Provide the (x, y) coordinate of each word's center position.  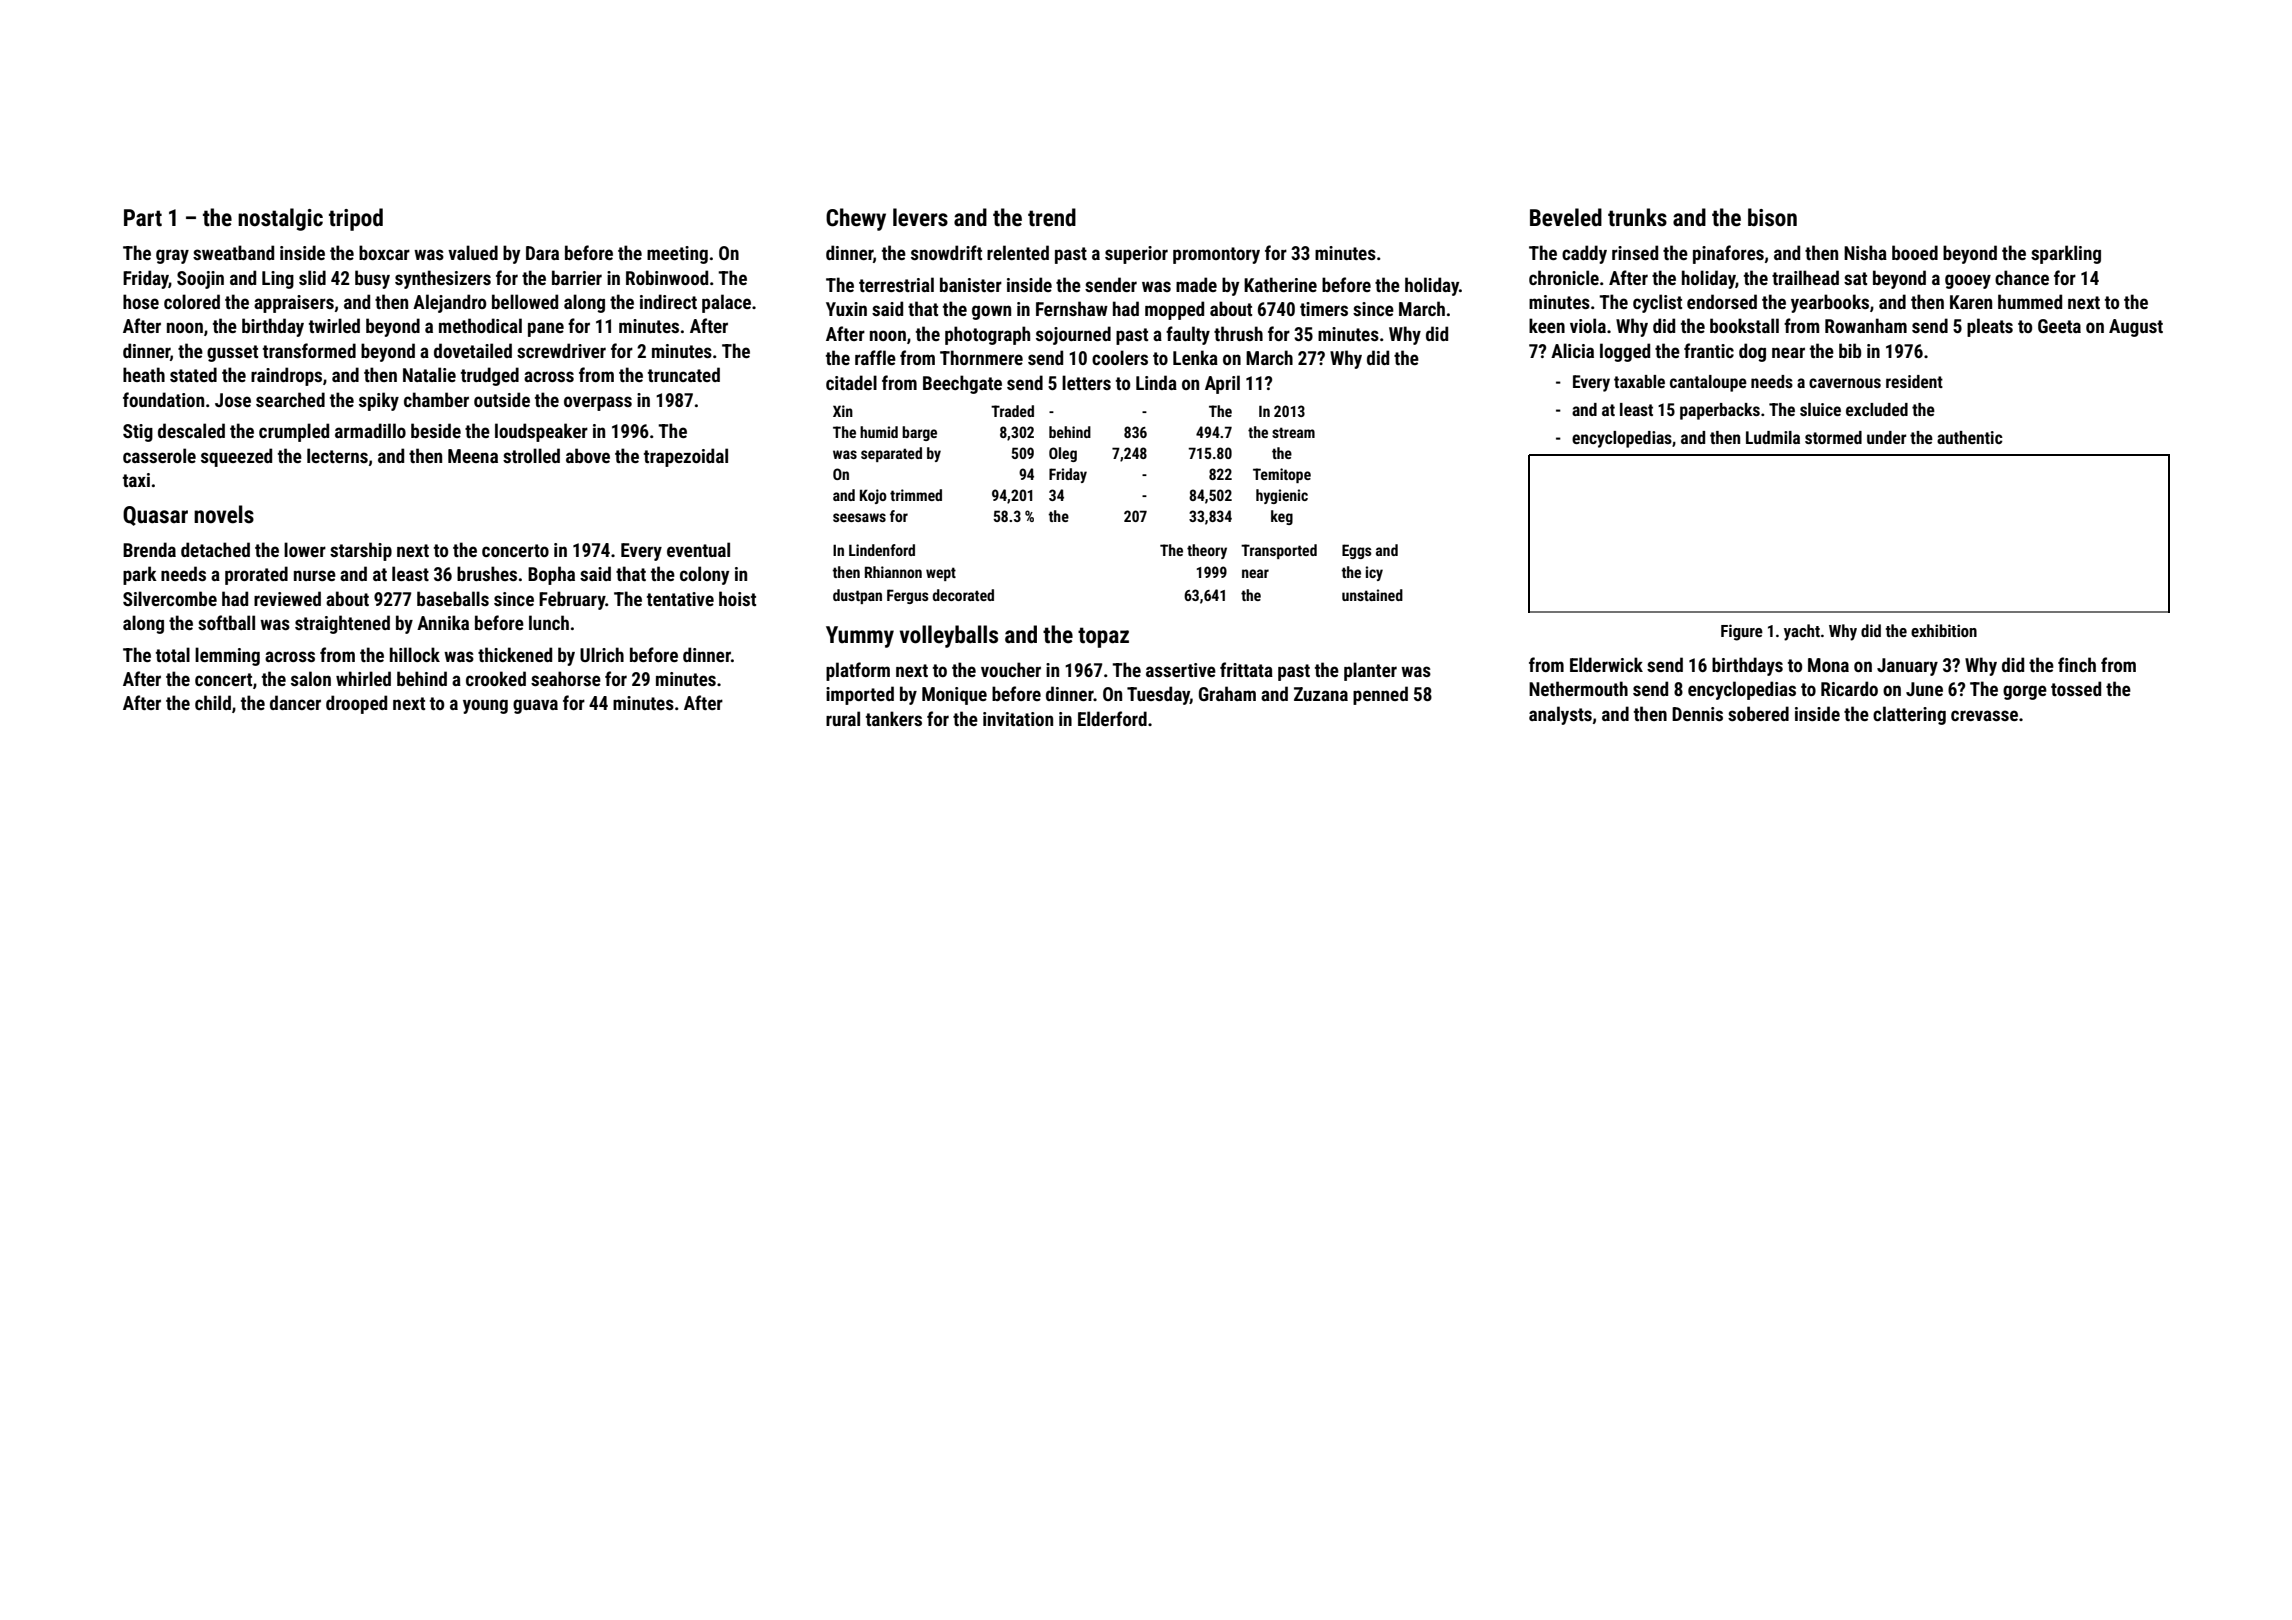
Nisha (1865, 252)
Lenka (1195, 357)
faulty (1188, 335)
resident (1914, 381)
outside (502, 399)
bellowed (525, 301)
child (213, 702)
